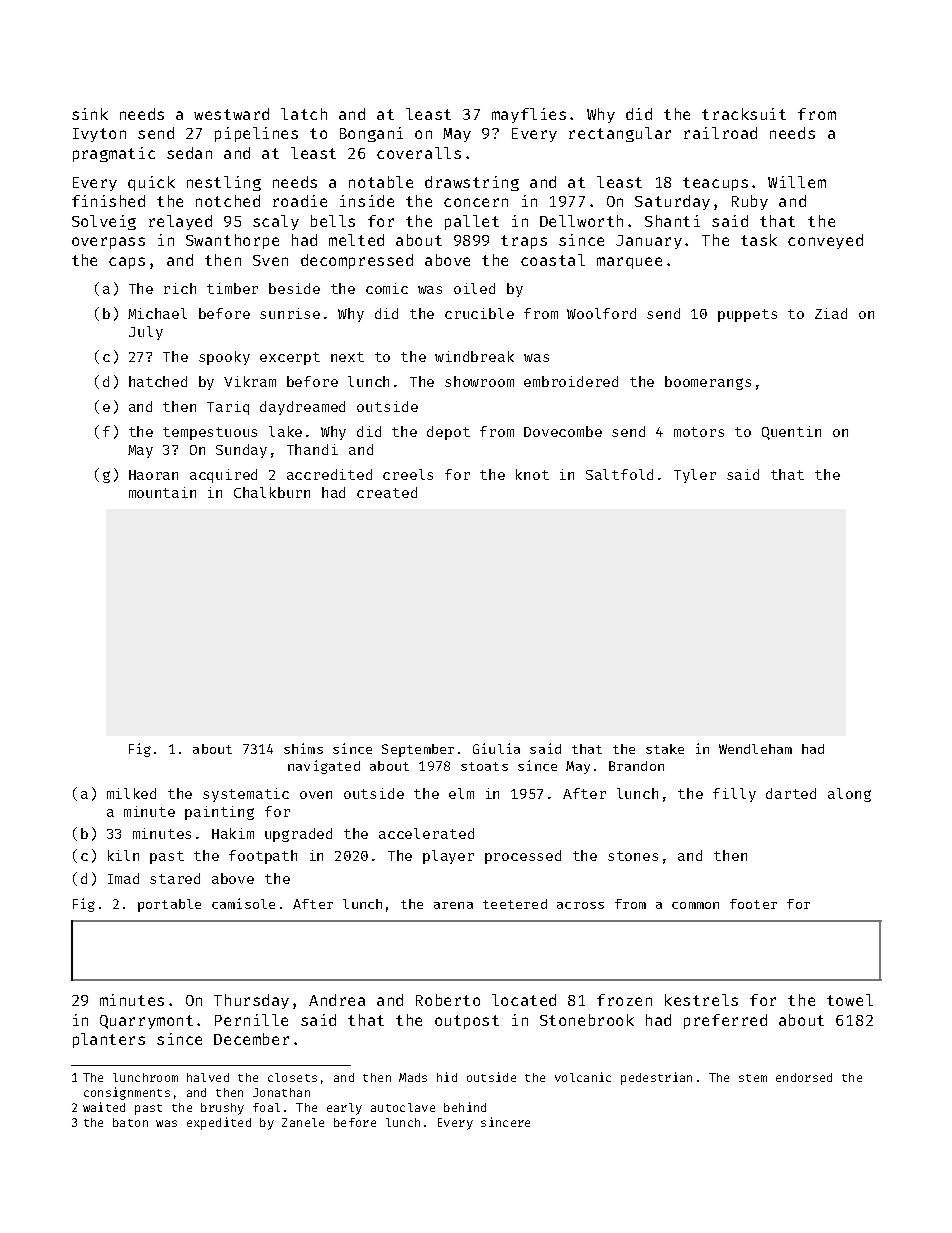  I want to click on footpath, so click(263, 857).
